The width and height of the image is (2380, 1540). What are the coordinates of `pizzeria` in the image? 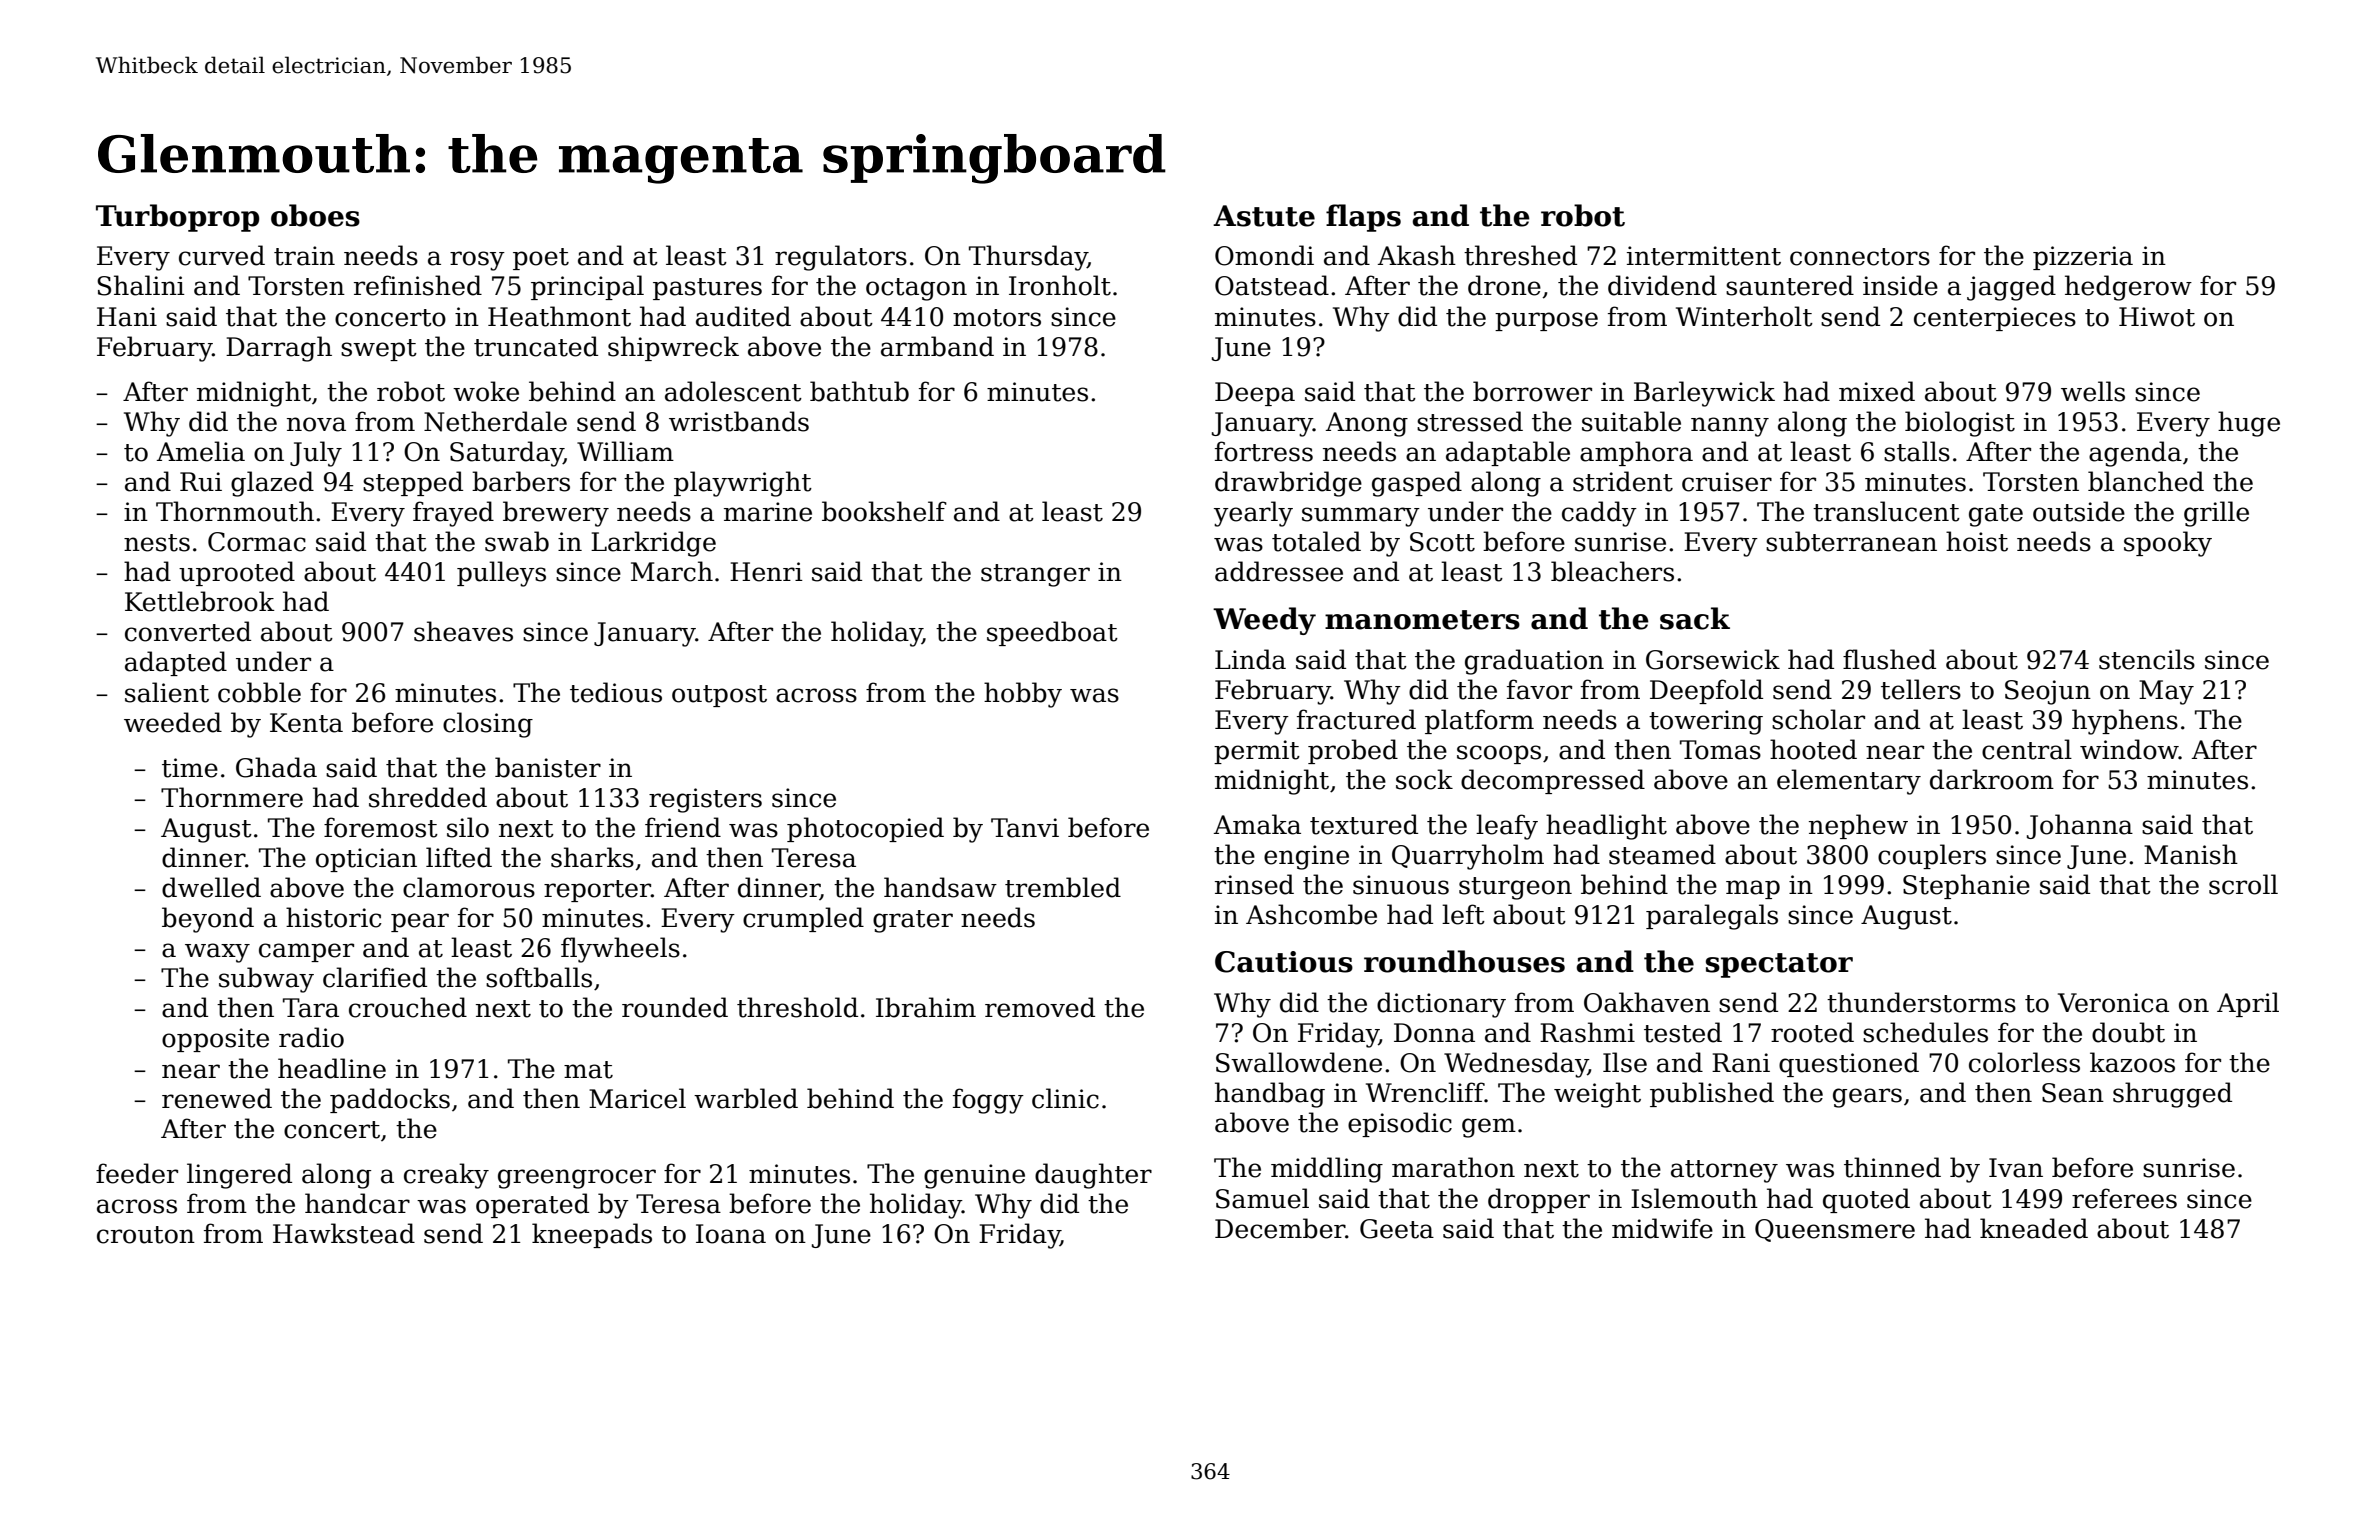 It's located at (2083, 258).
